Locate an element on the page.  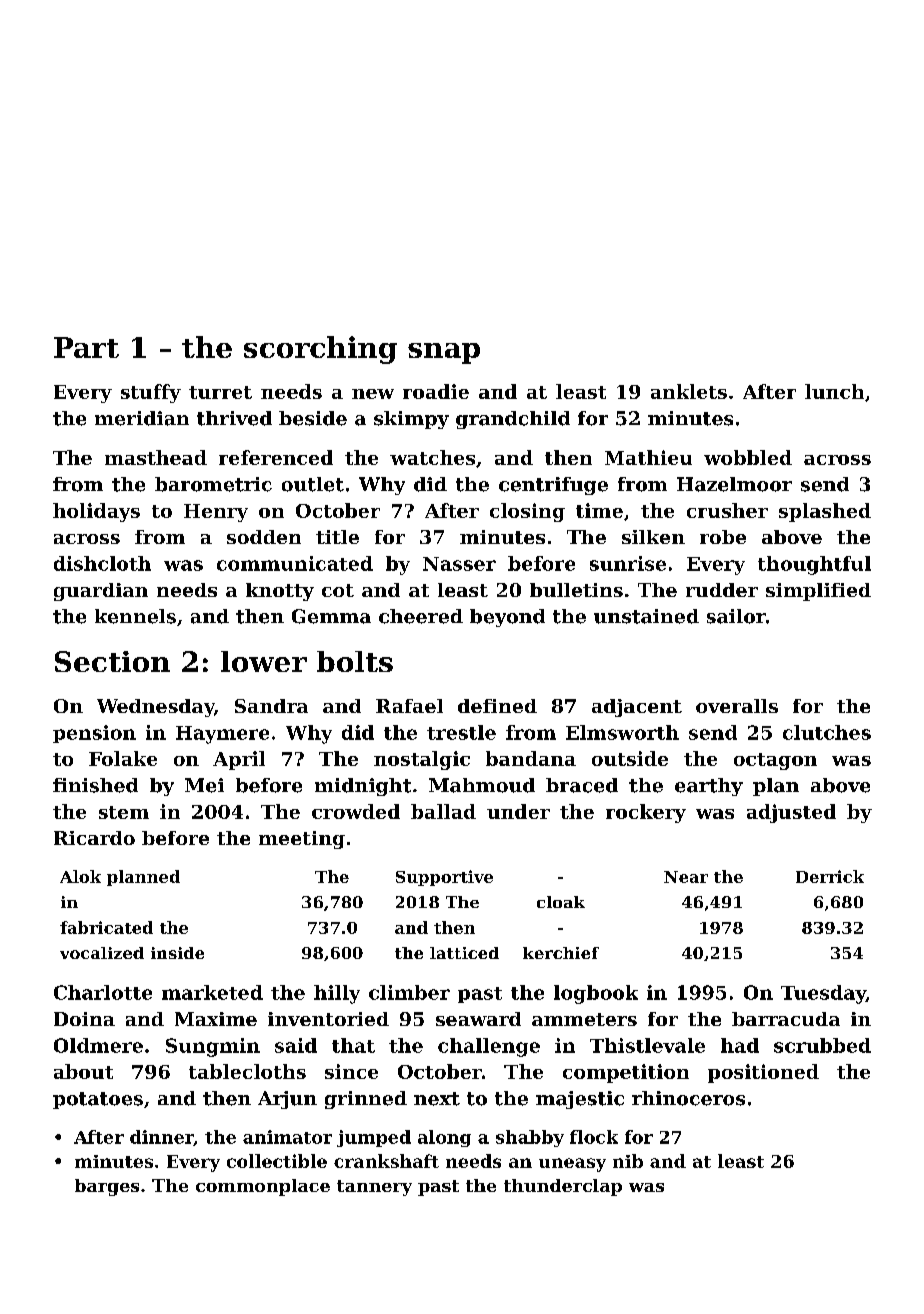
anklets is located at coordinates (689, 391).
